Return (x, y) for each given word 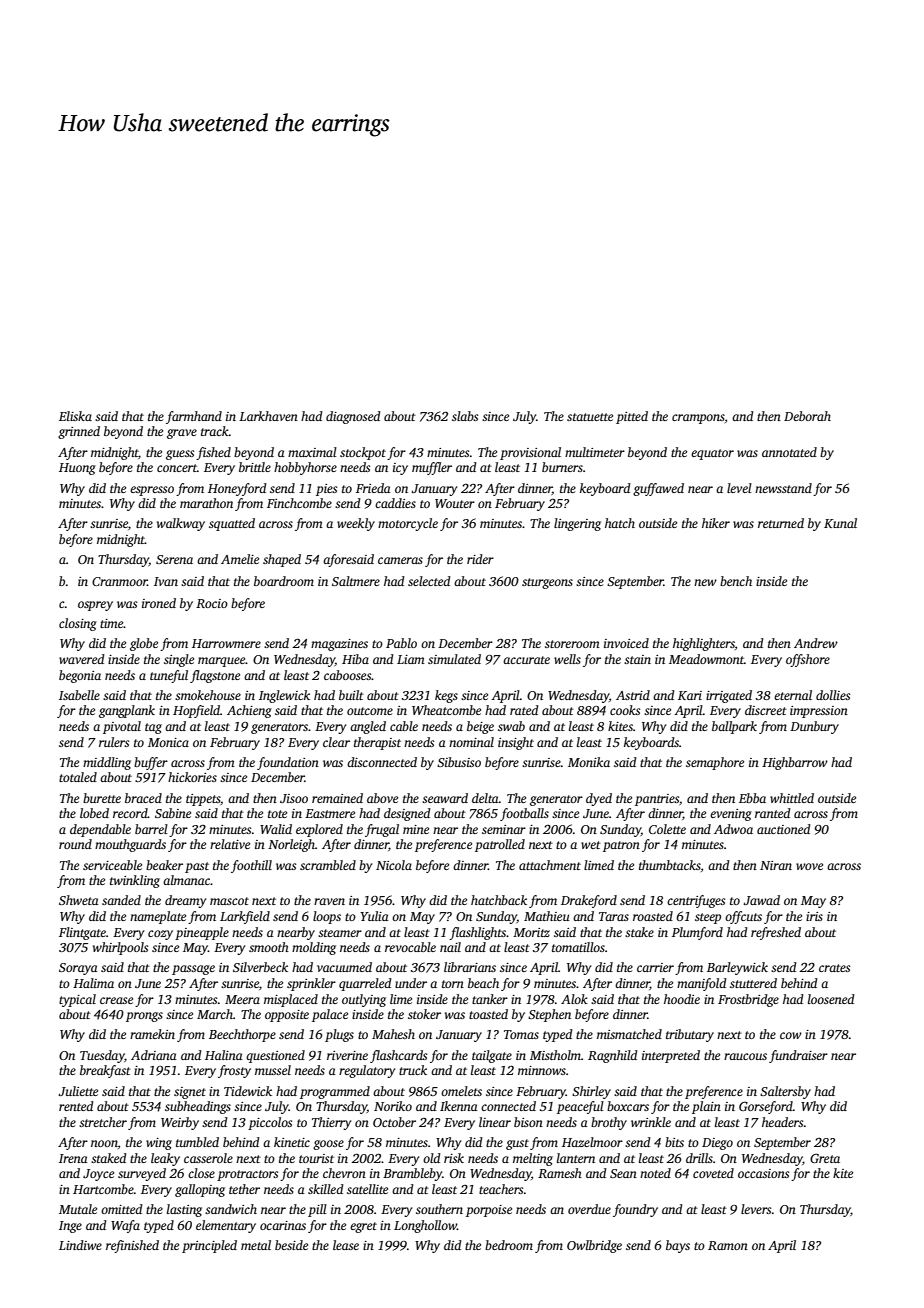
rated (524, 710)
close (201, 1173)
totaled (78, 777)
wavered (82, 659)
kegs (446, 696)
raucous (745, 1056)
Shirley (591, 1092)
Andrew (816, 643)
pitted (632, 417)
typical (77, 1000)
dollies (833, 695)
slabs (465, 416)
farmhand (194, 417)
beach (483, 983)
